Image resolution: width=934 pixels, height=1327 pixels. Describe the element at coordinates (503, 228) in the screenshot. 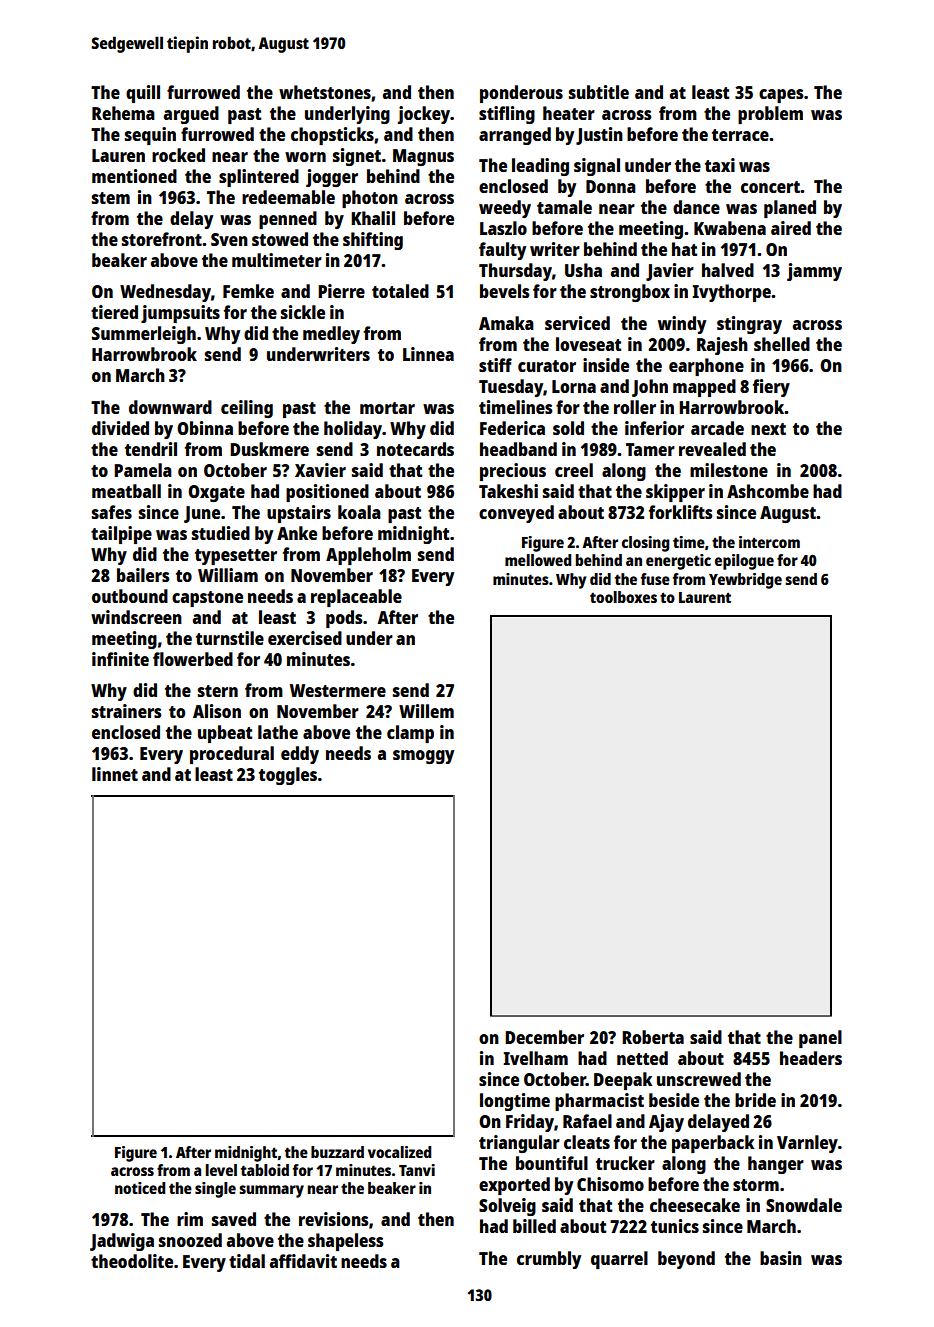

I see `Laszlo` at that location.
